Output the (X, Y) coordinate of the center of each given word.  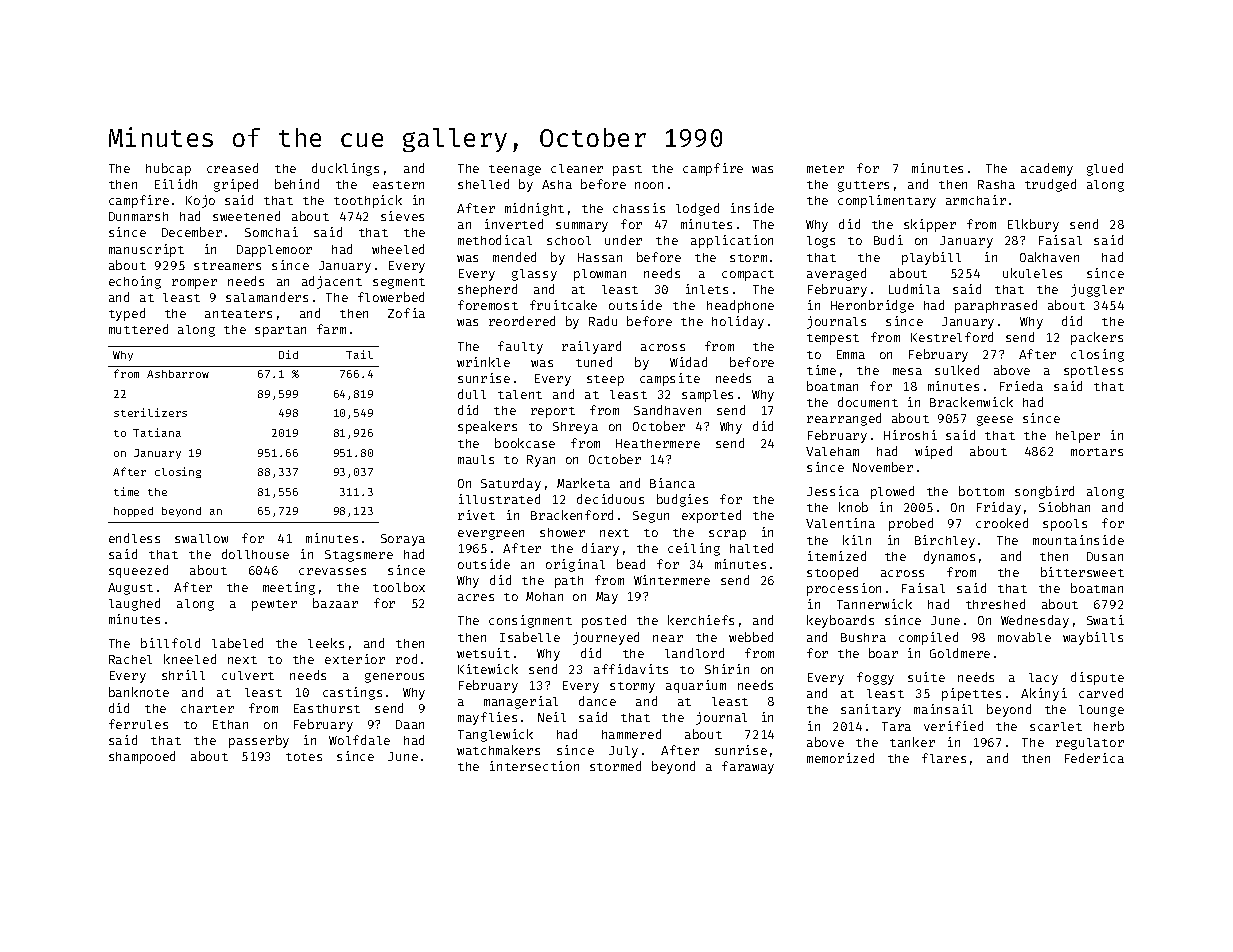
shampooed (142, 757)
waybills (1093, 638)
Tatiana (157, 432)
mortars (1097, 452)
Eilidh (176, 184)
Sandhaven (667, 410)
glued (1105, 169)
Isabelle (530, 637)
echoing (135, 282)
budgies (682, 500)
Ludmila (914, 289)
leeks (326, 643)
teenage (515, 170)
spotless (1093, 372)
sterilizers (150, 412)
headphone (740, 306)
